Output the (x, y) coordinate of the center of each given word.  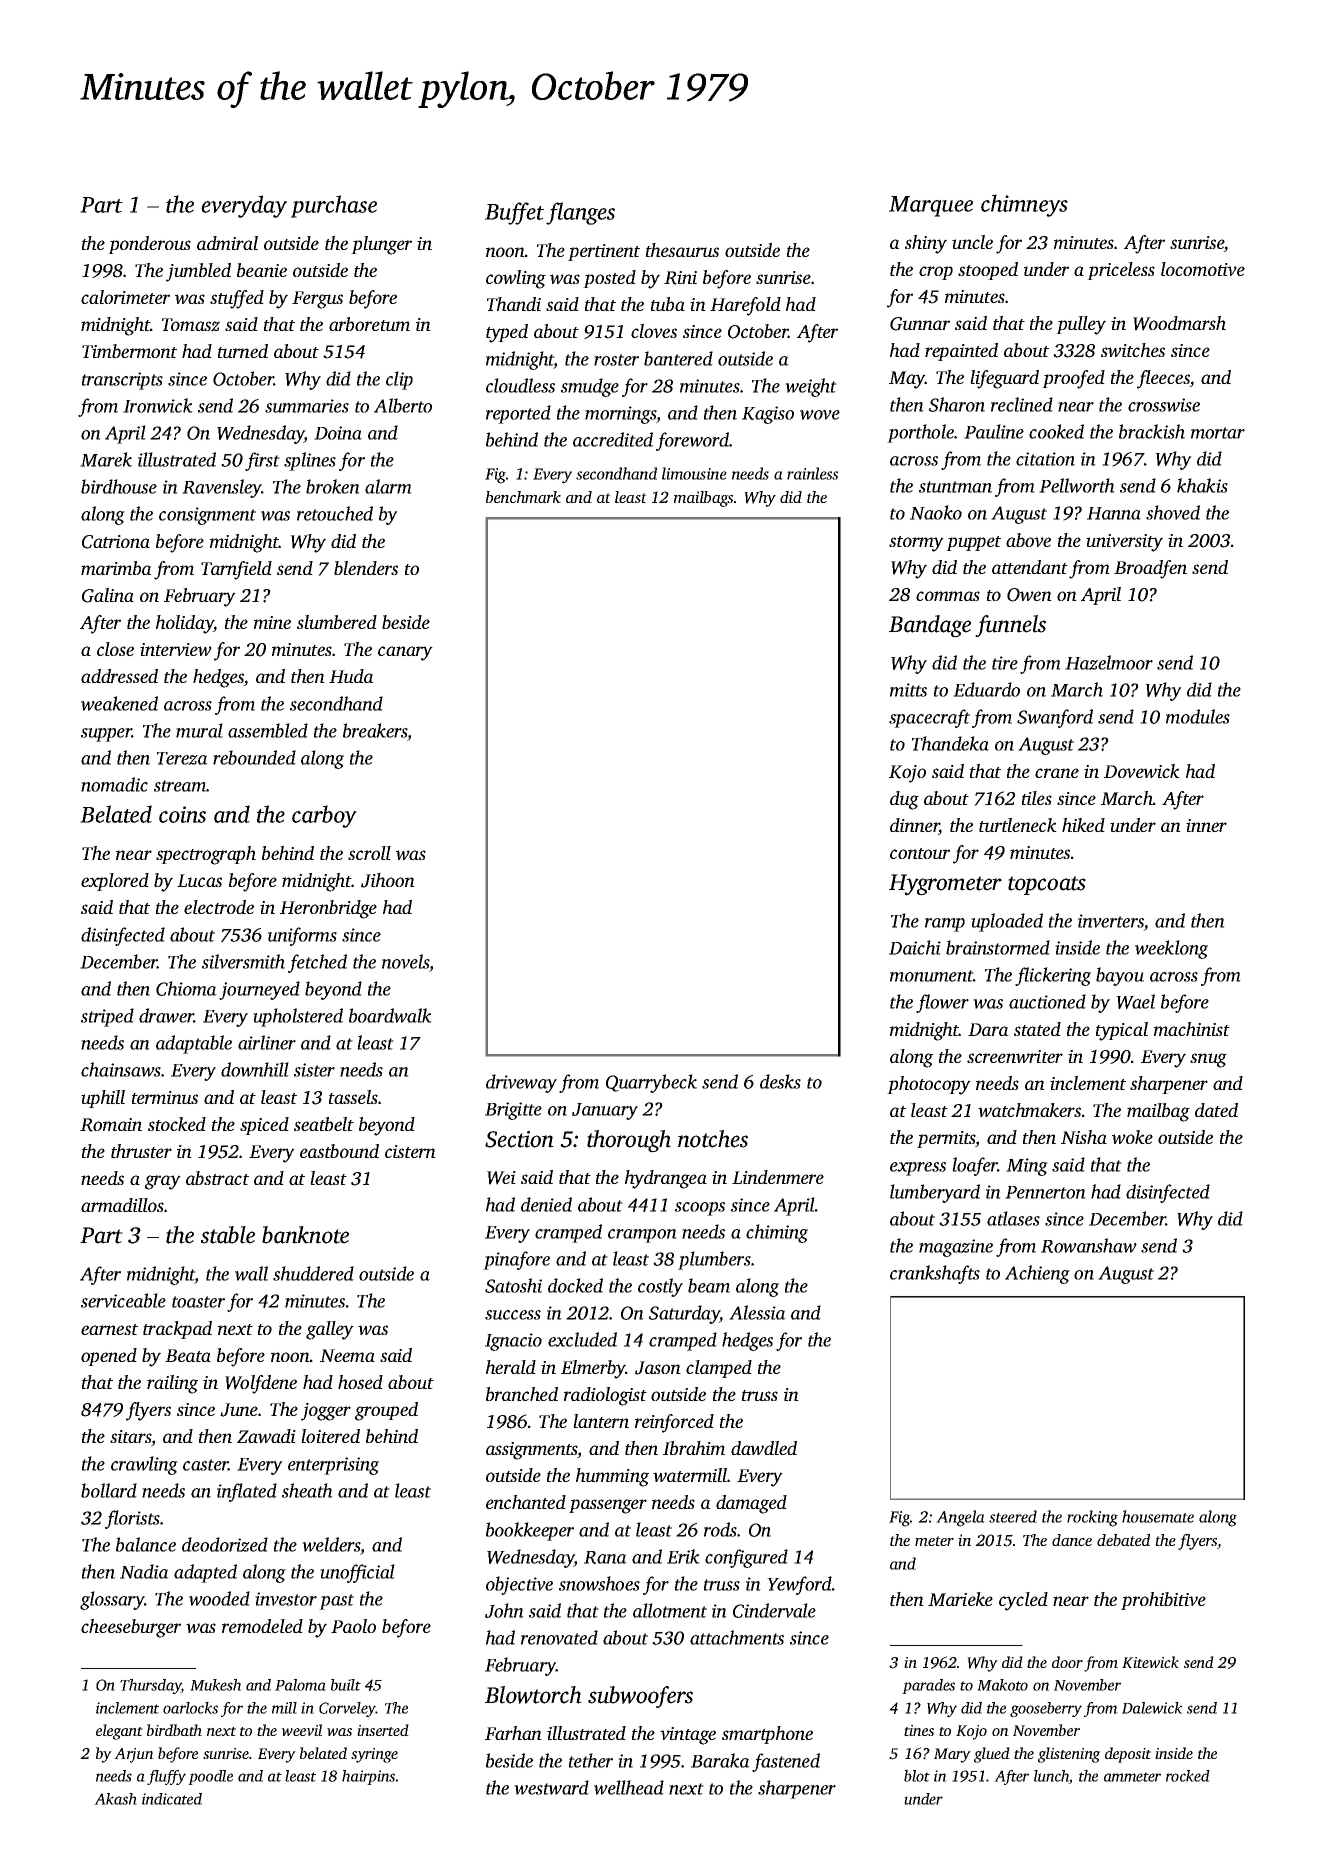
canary (405, 653)
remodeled (262, 1626)
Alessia (757, 1312)
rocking (1092, 1518)
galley (330, 1330)
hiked (1083, 825)
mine (272, 622)
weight (811, 387)
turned (243, 351)
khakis (1202, 485)
